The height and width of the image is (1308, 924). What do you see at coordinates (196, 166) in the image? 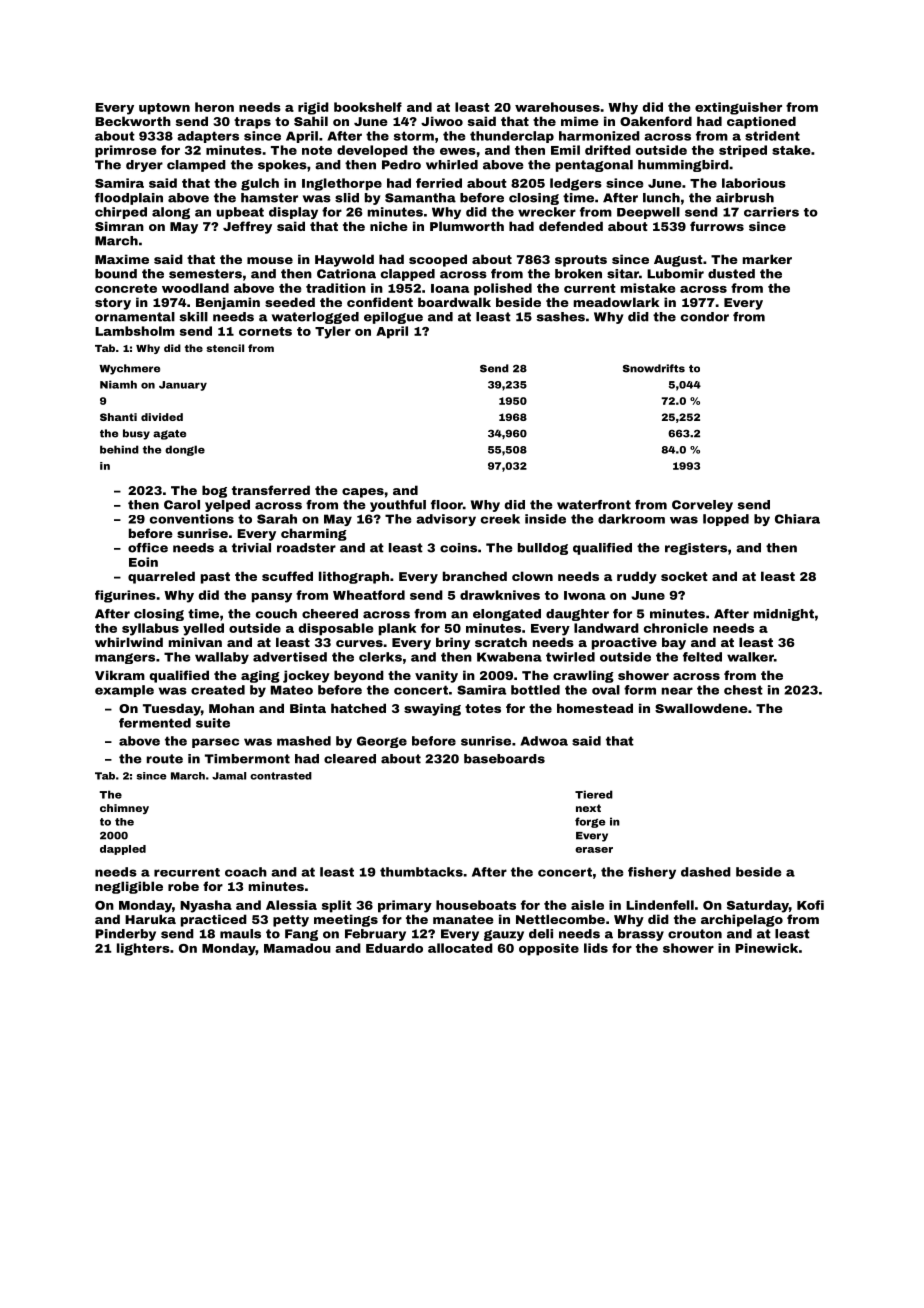
I see `clamped` at bounding box center [196, 166].
